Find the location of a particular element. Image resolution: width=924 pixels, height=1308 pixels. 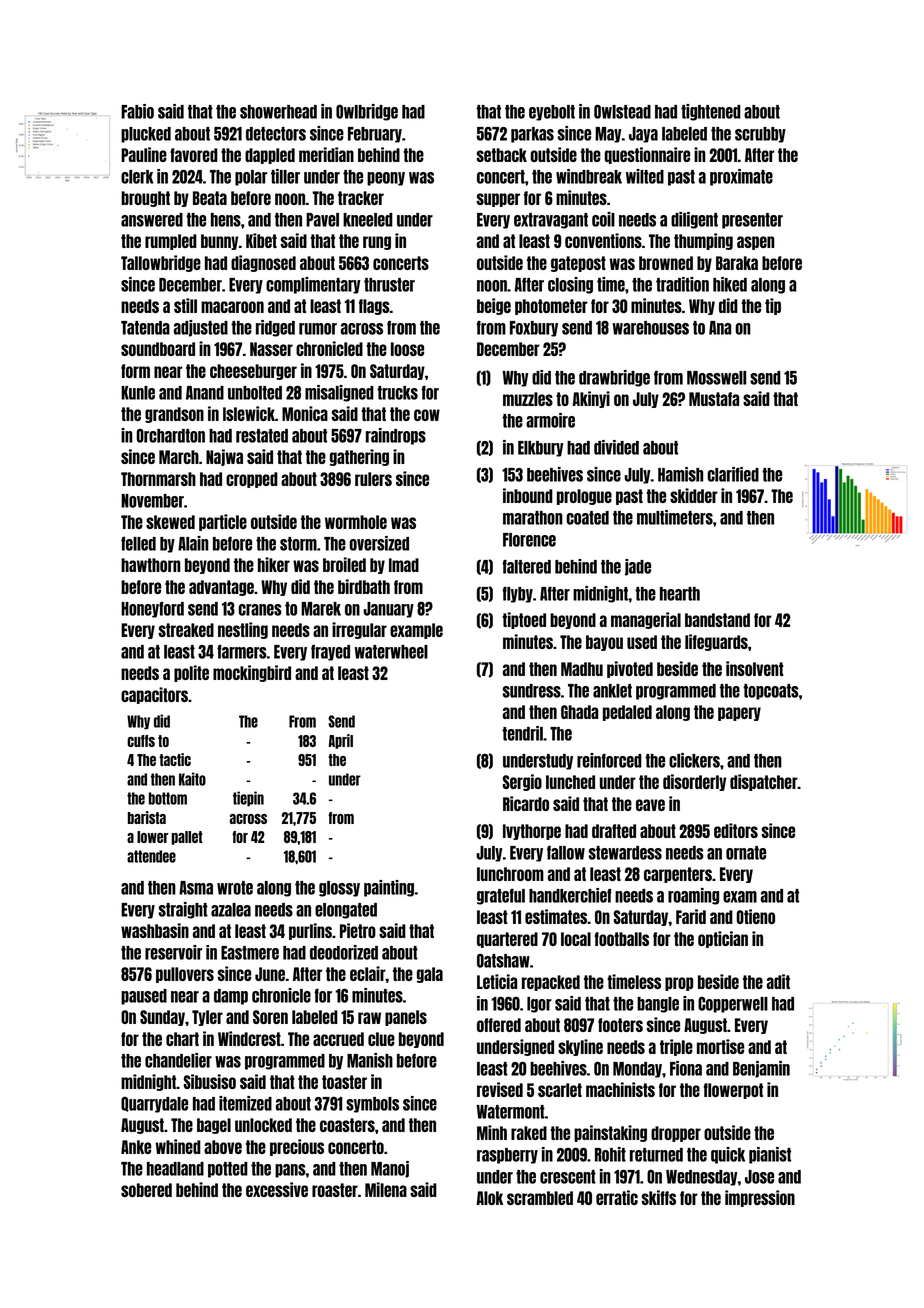

tiptoed is located at coordinates (524, 620).
